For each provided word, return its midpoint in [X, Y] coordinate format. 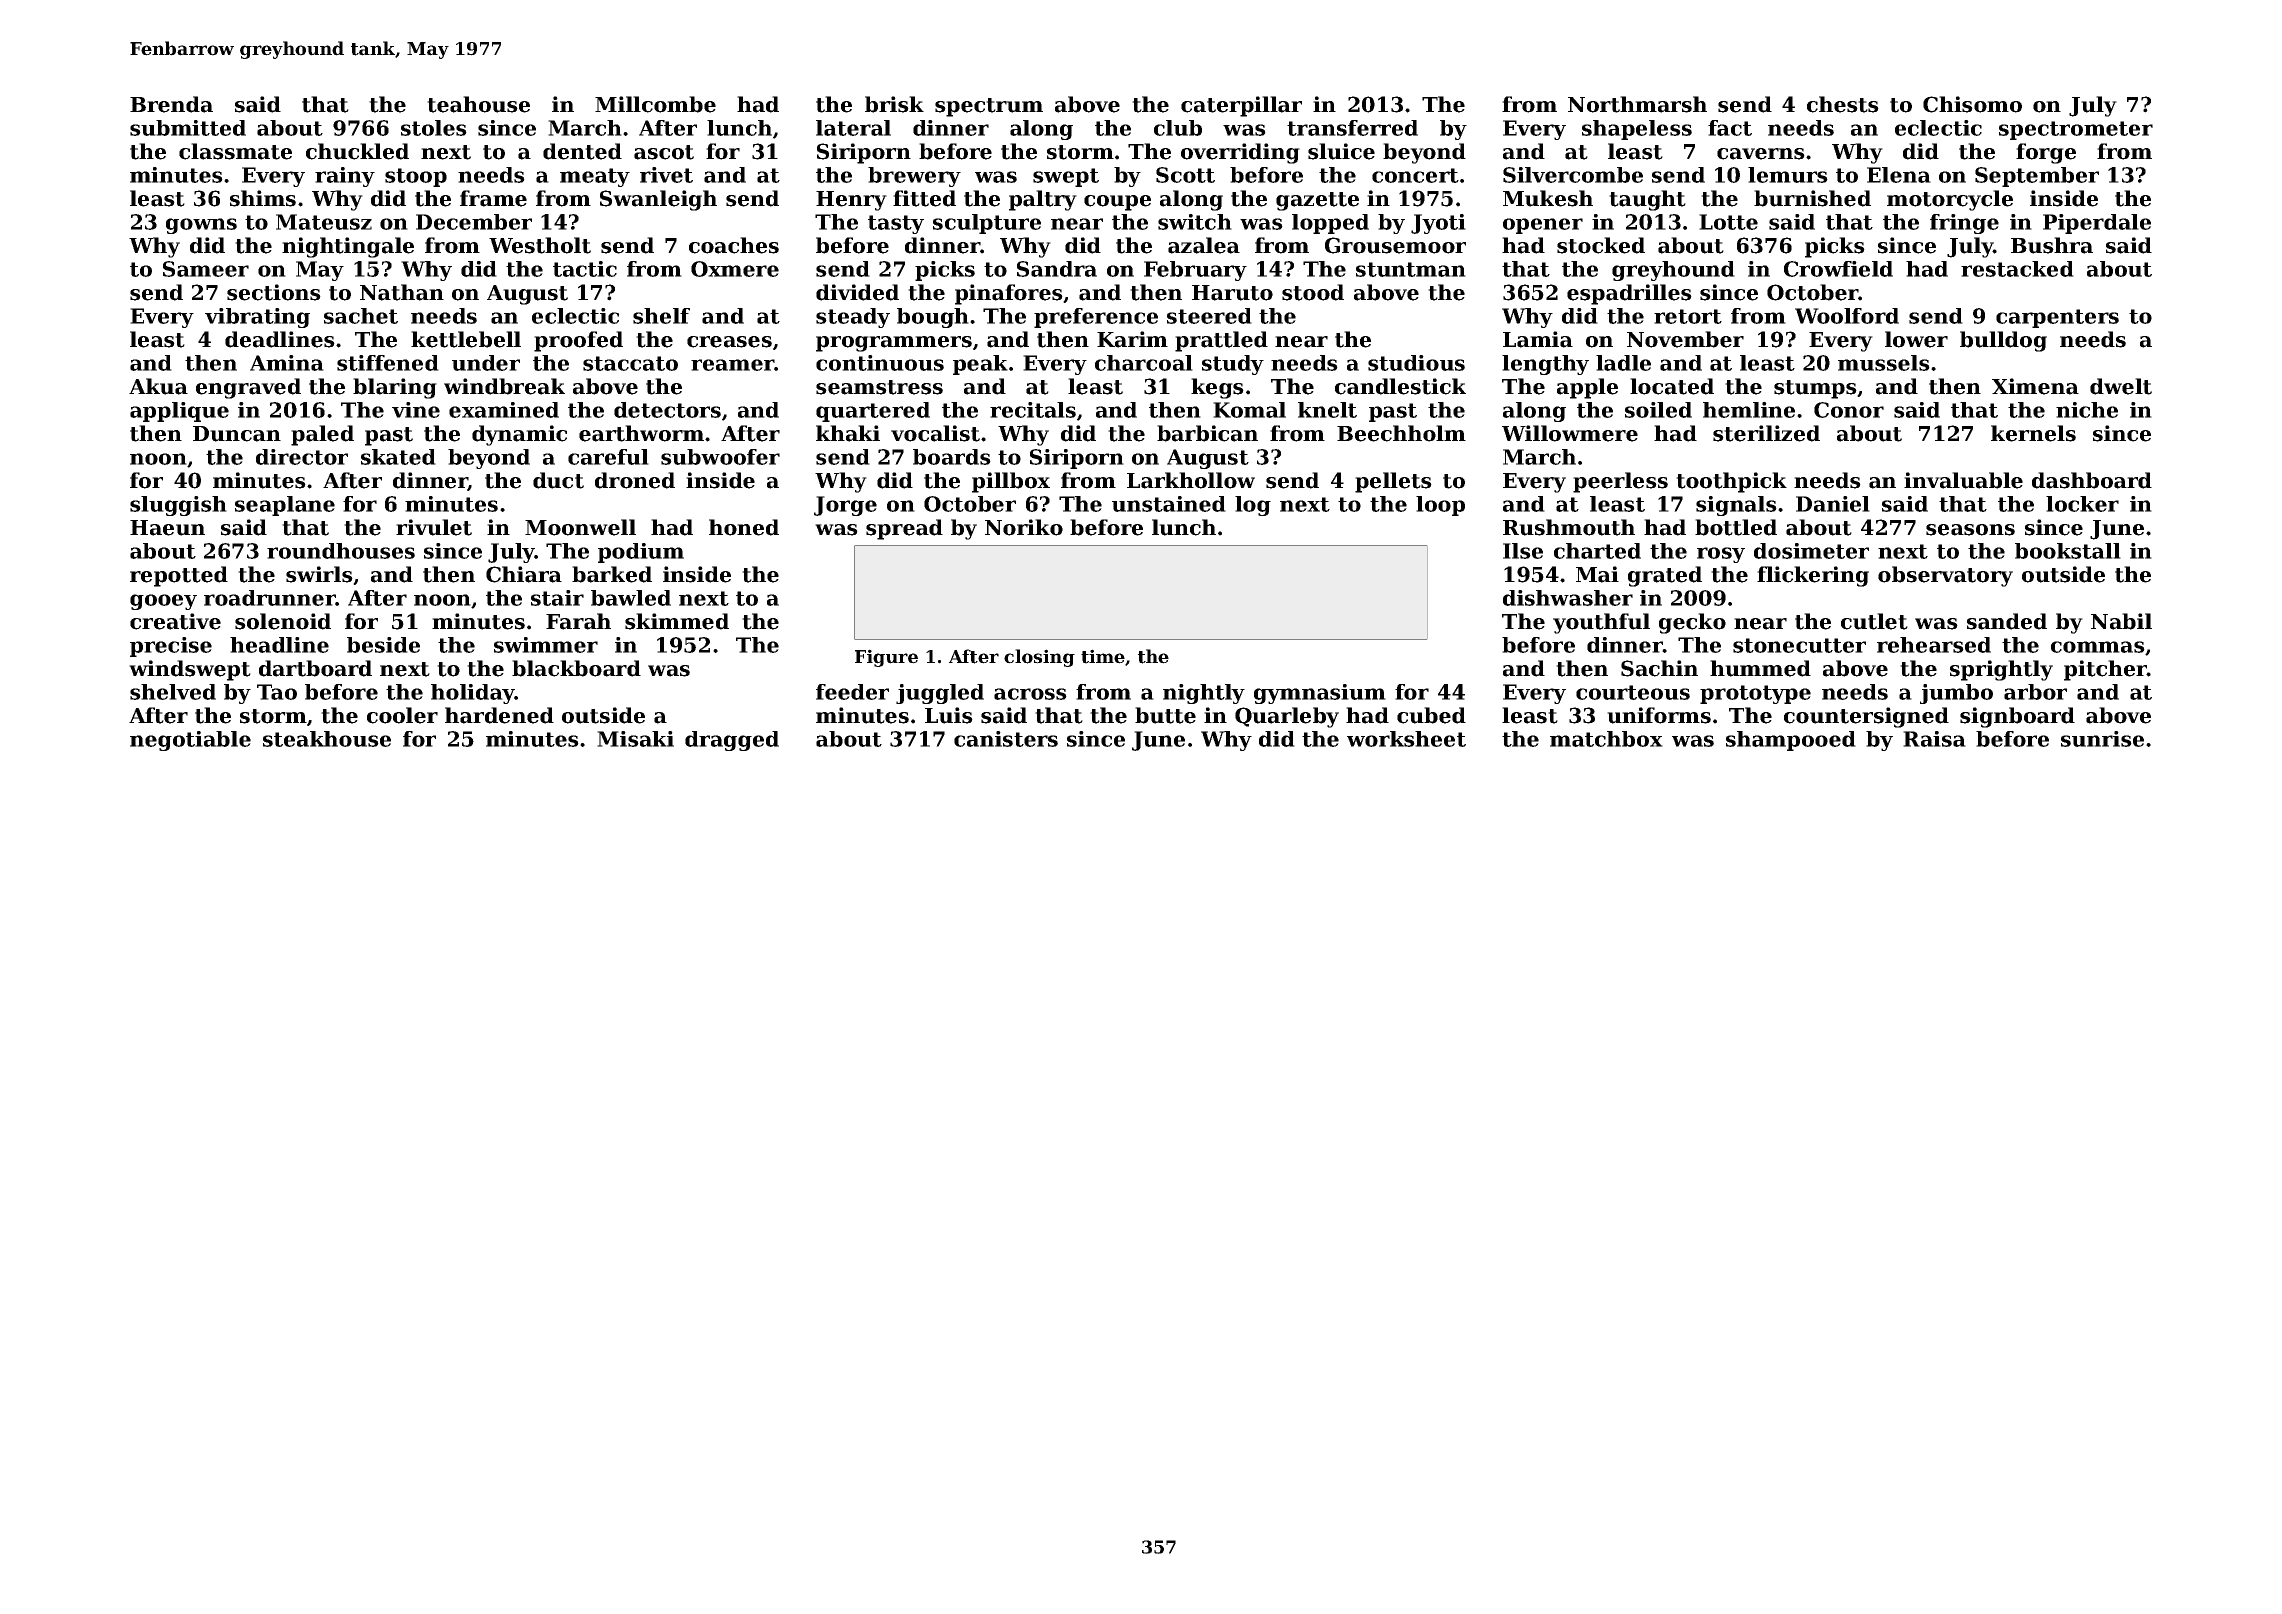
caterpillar [1241, 106]
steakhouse [327, 739]
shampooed [1791, 741]
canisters [1006, 739]
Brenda [171, 104]
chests [1843, 104]
